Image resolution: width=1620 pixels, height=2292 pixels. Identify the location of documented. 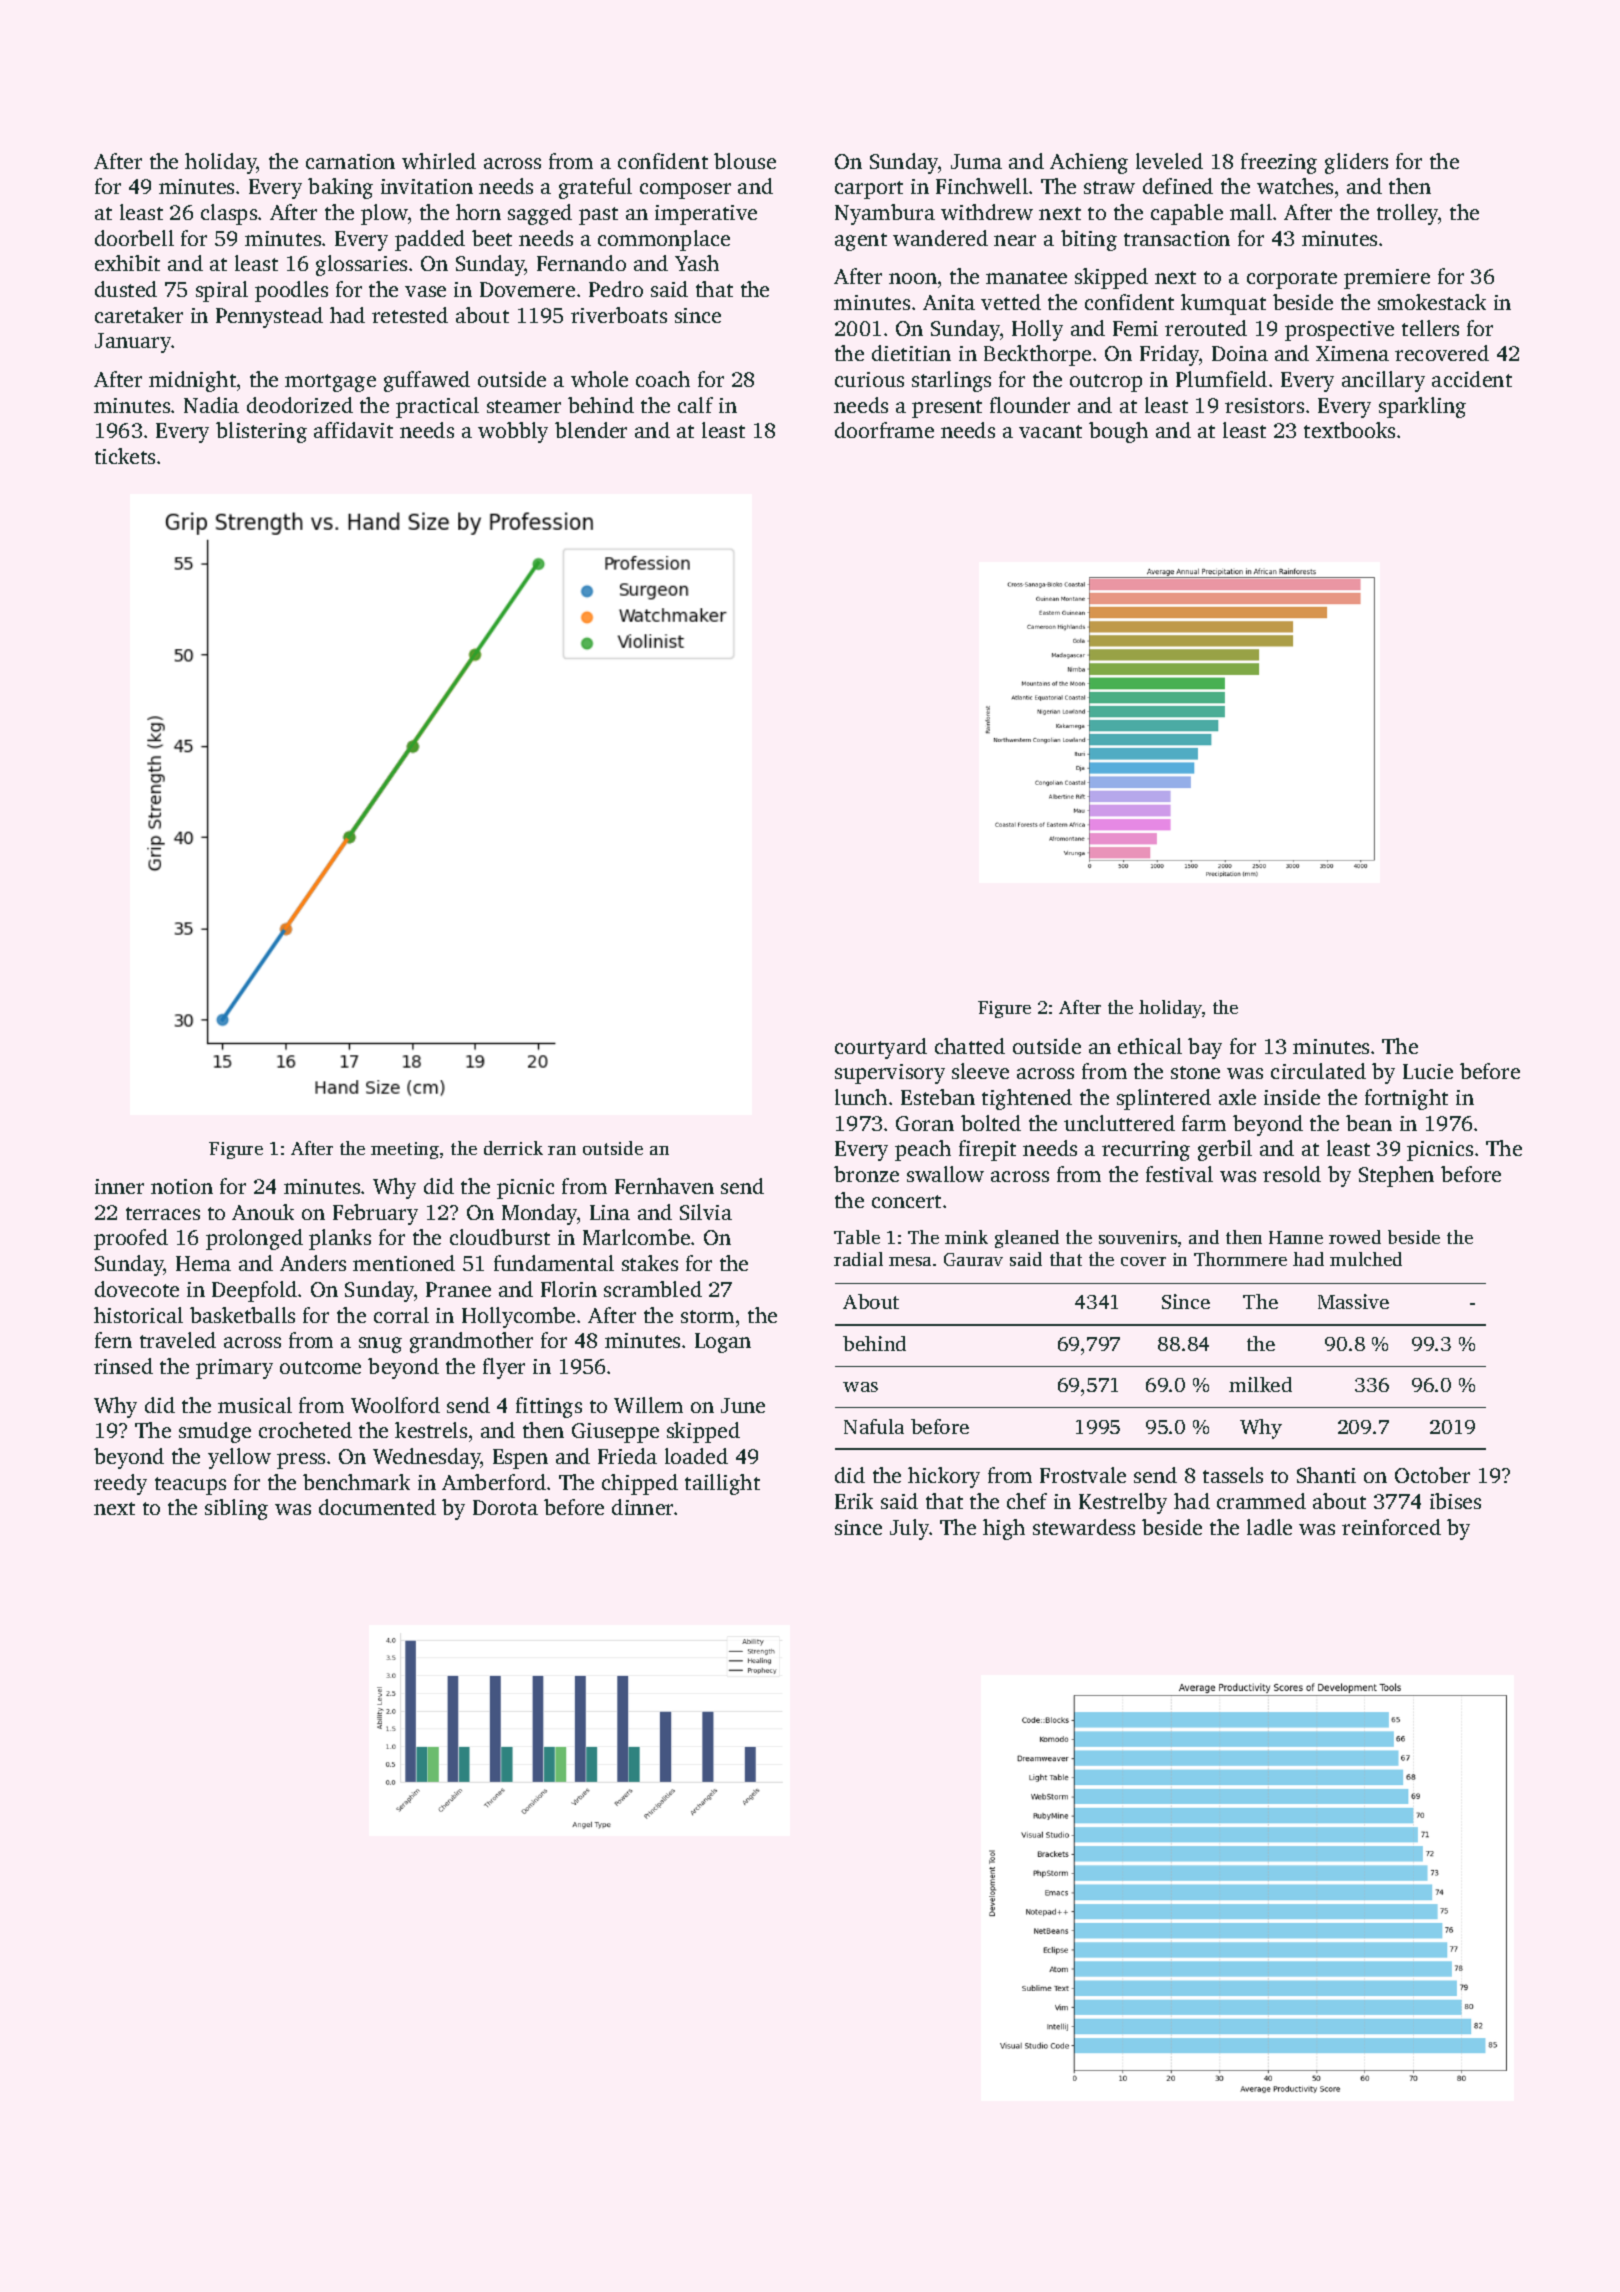
(377, 1507).
